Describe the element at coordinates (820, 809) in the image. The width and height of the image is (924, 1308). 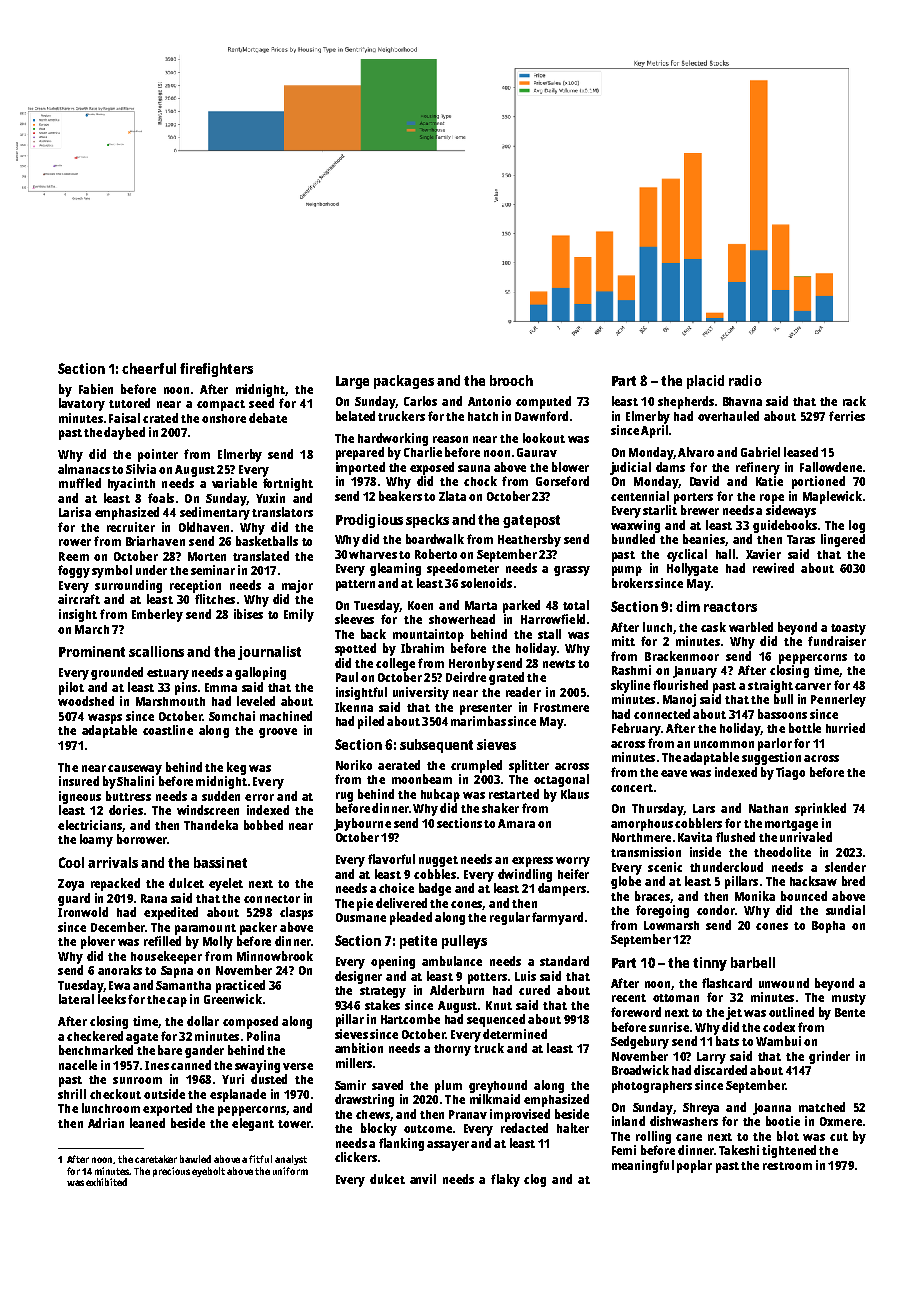
I see `sprinkled` at that location.
